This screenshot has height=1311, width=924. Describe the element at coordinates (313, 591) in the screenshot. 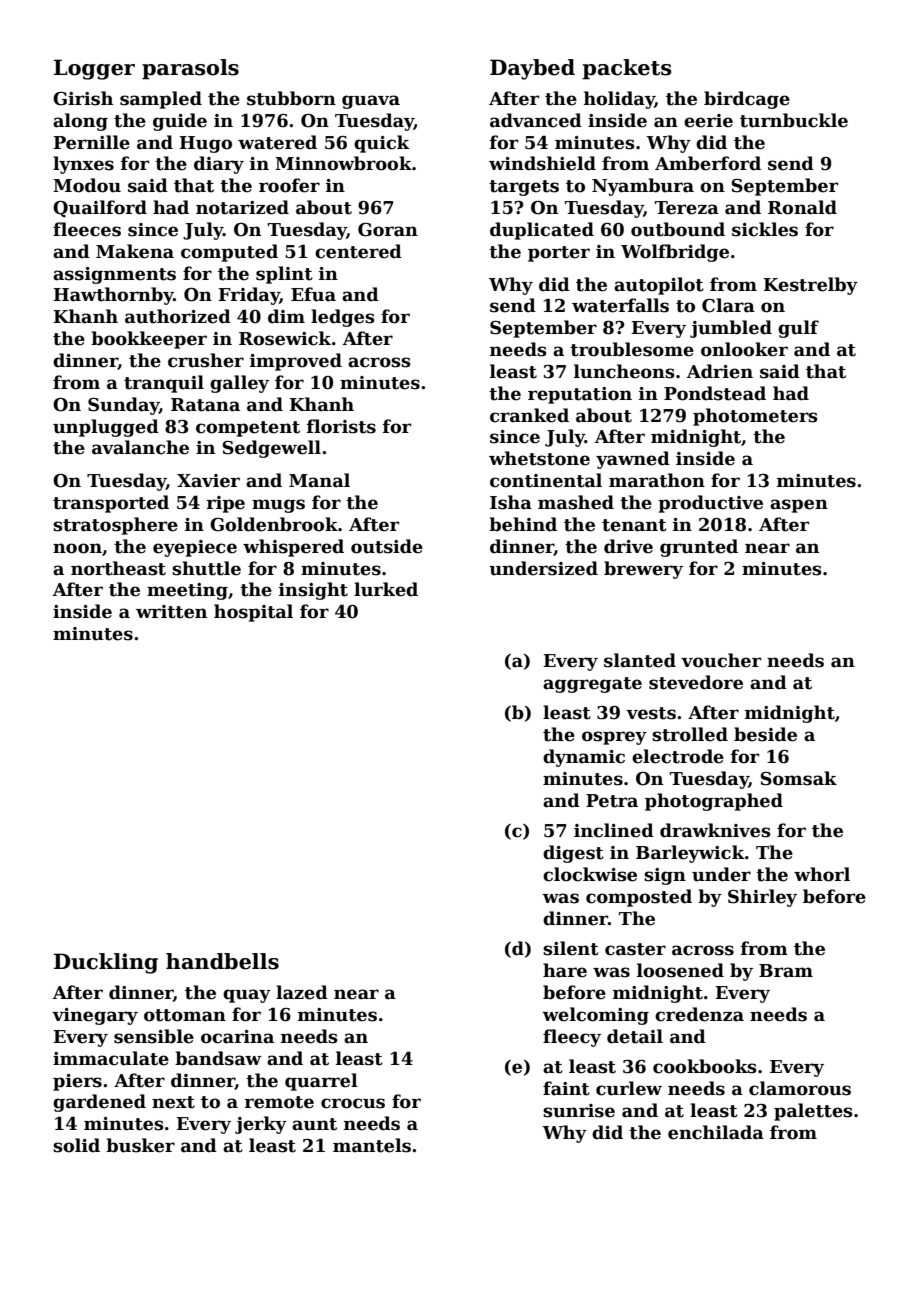

I see `insight` at that location.
